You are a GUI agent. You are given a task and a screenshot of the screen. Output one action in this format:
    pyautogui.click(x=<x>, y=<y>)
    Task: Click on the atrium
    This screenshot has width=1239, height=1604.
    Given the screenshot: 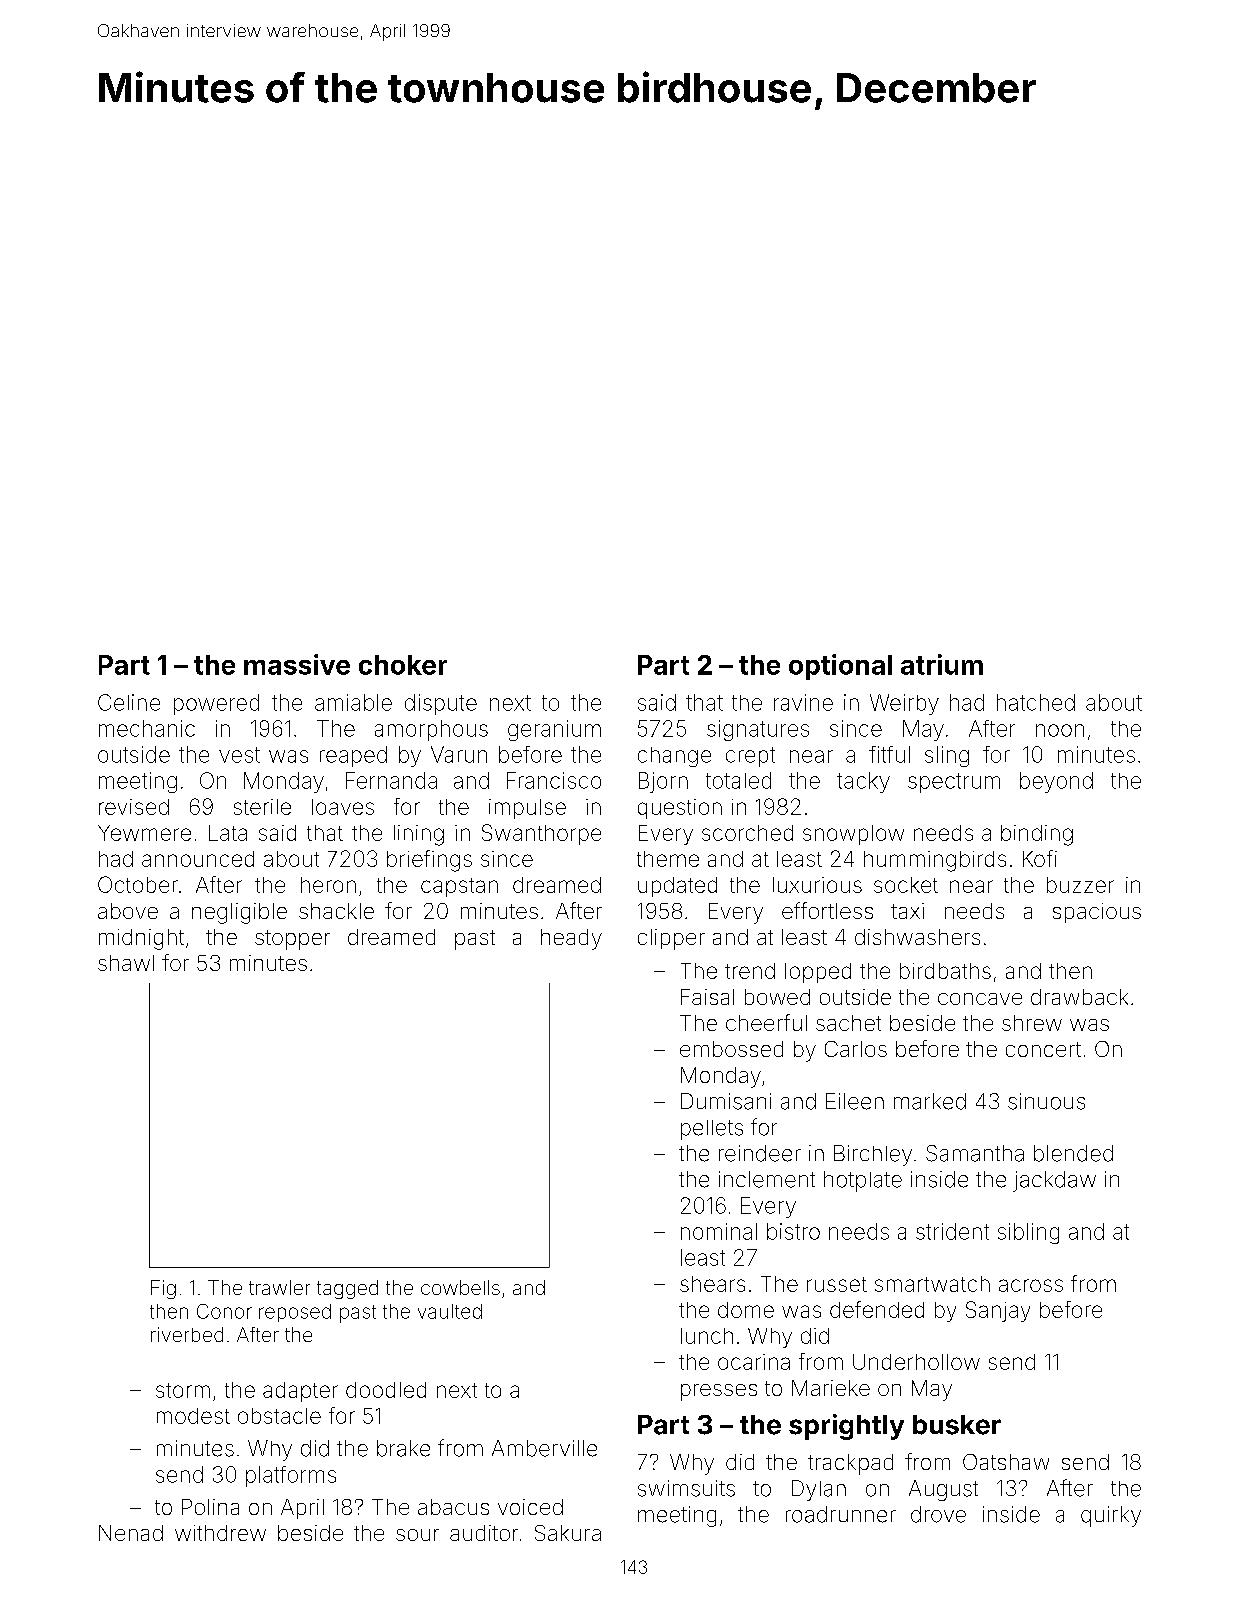 What is the action you would take?
    pyautogui.click(x=942, y=664)
